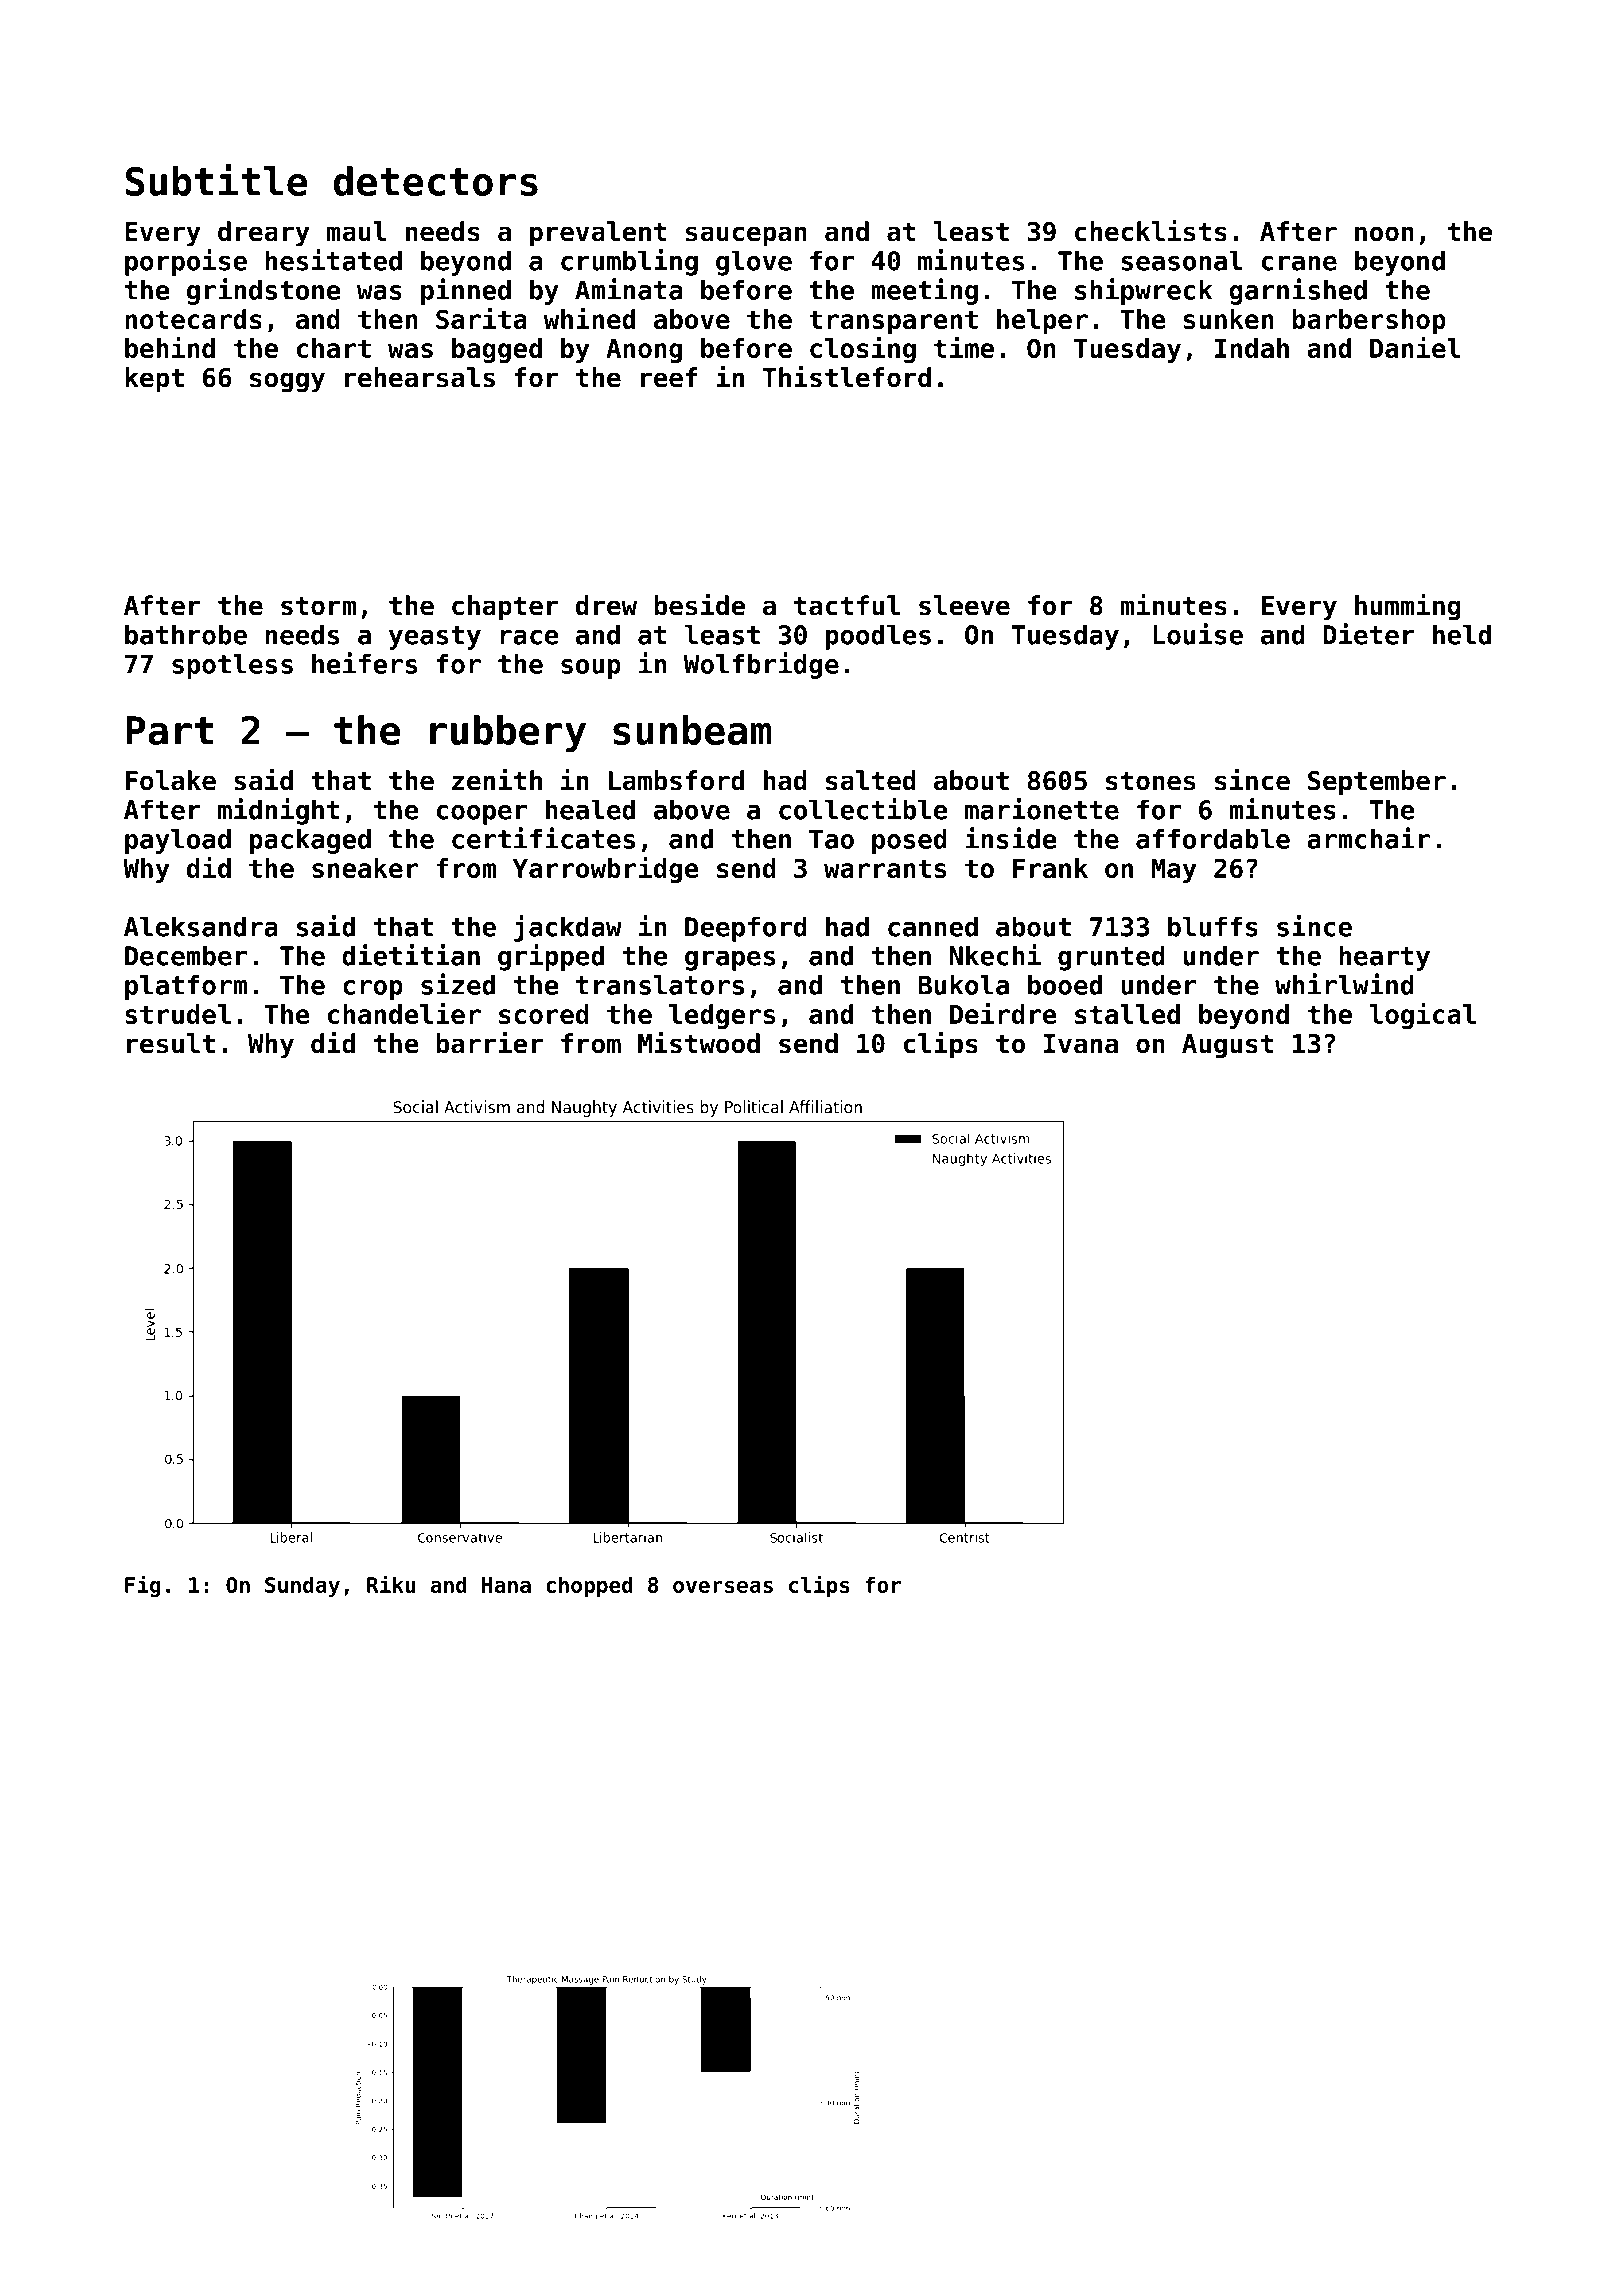  What do you see at coordinates (391, 1584) in the screenshot?
I see `Riku` at bounding box center [391, 1584].
